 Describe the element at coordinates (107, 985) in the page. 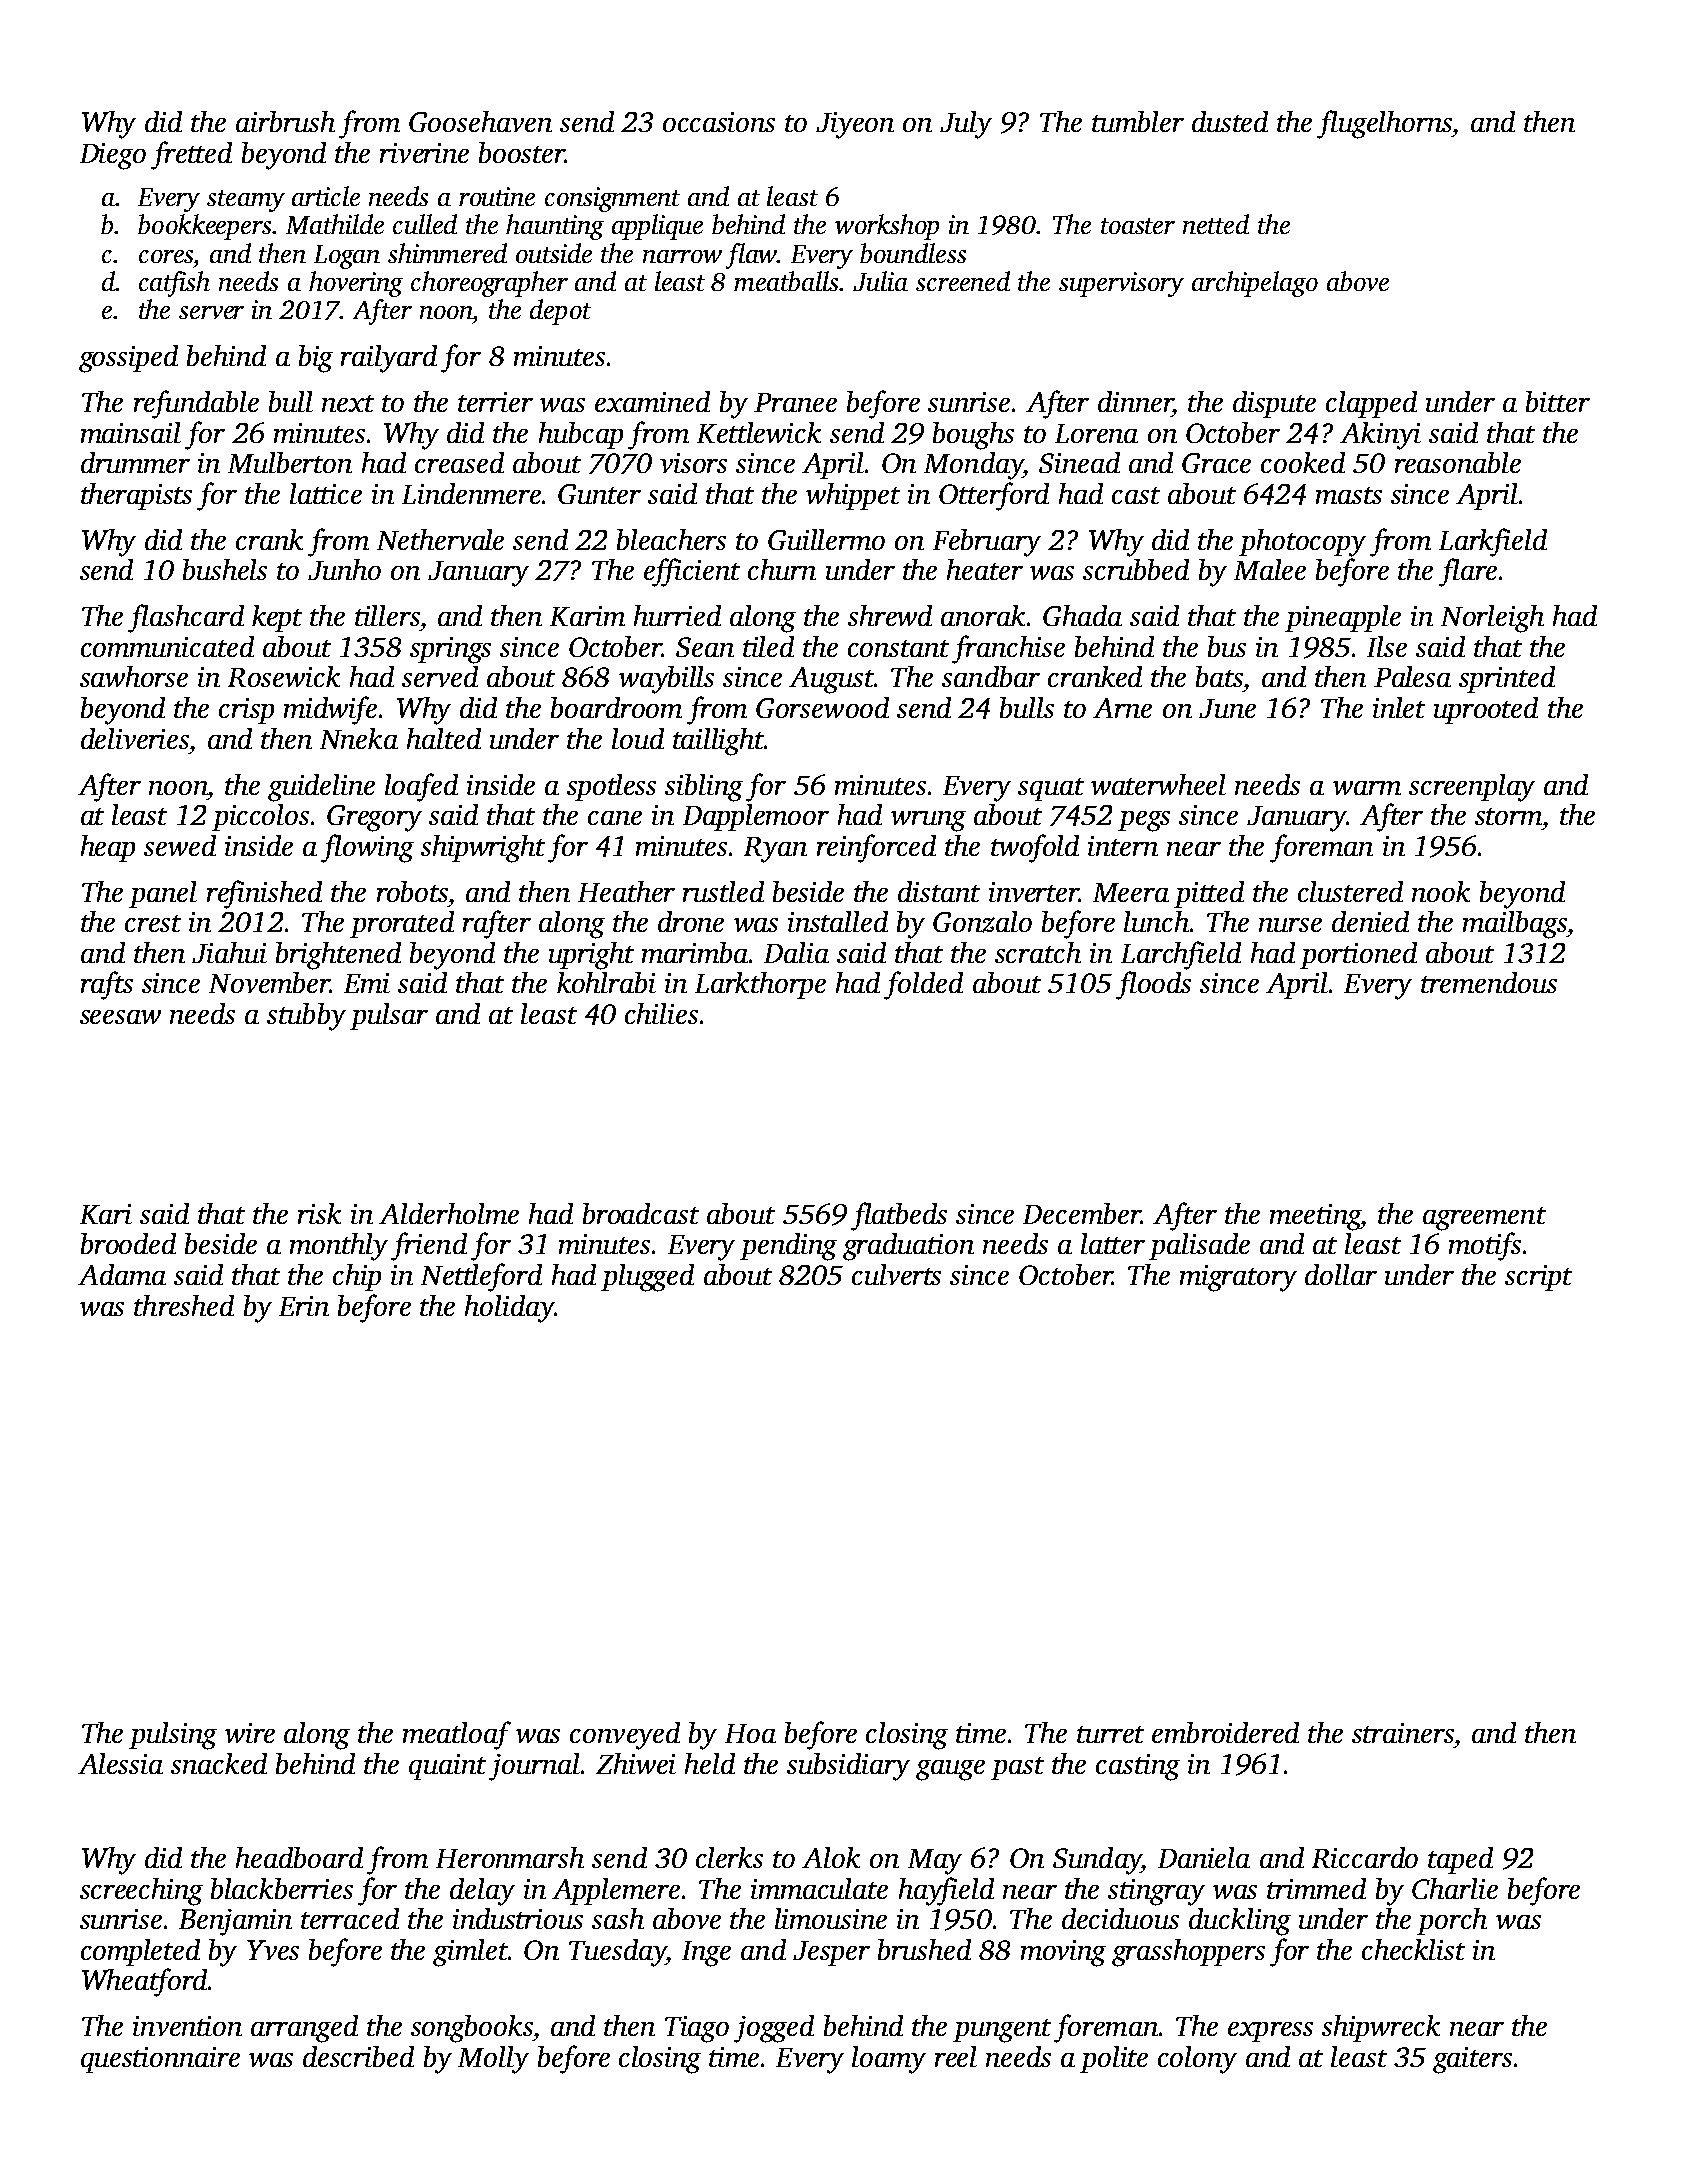

I see `rafts` at that location.
